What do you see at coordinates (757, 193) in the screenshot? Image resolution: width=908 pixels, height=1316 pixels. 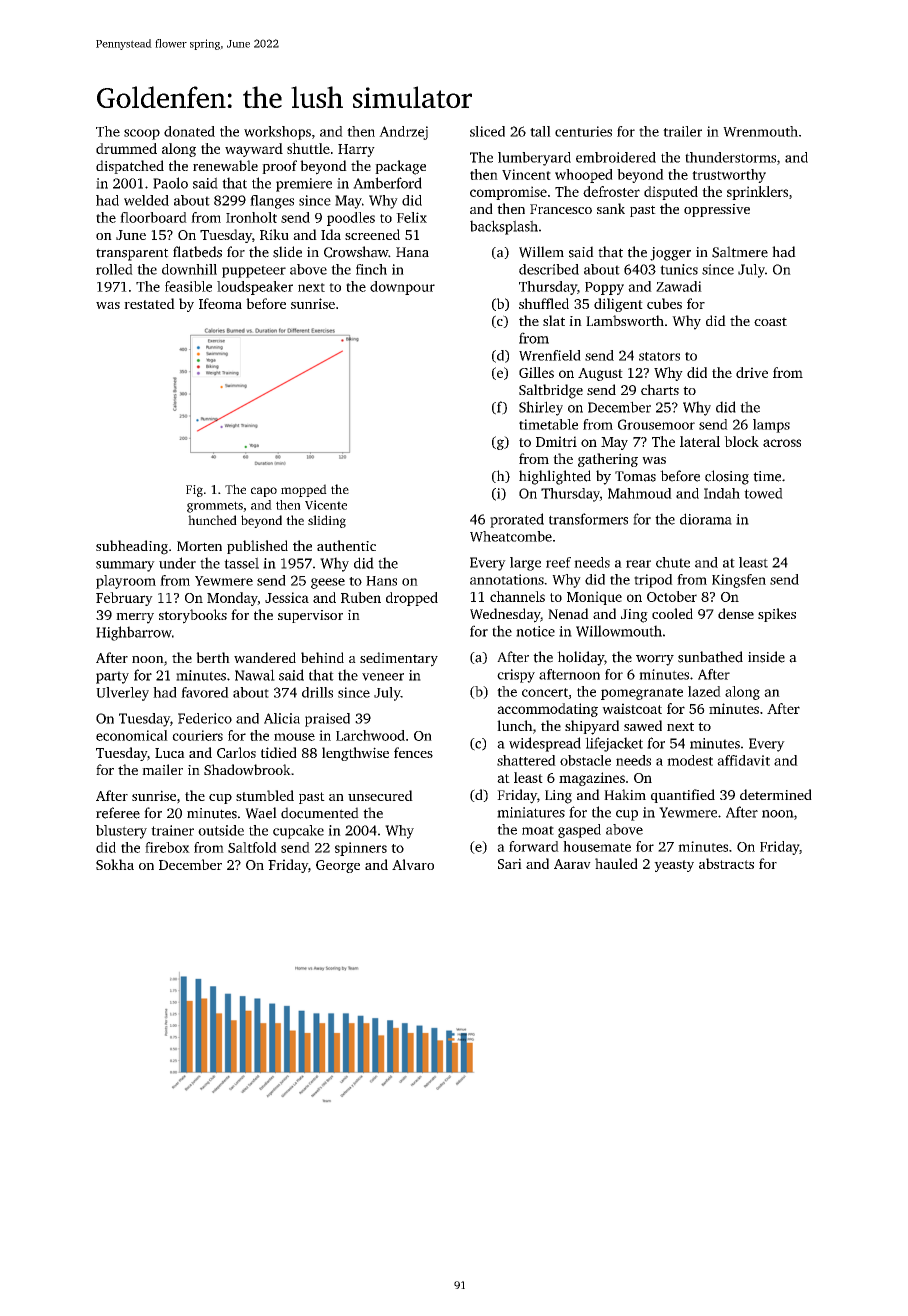 I see `sprinklers` at bounding box center [757, 193].
